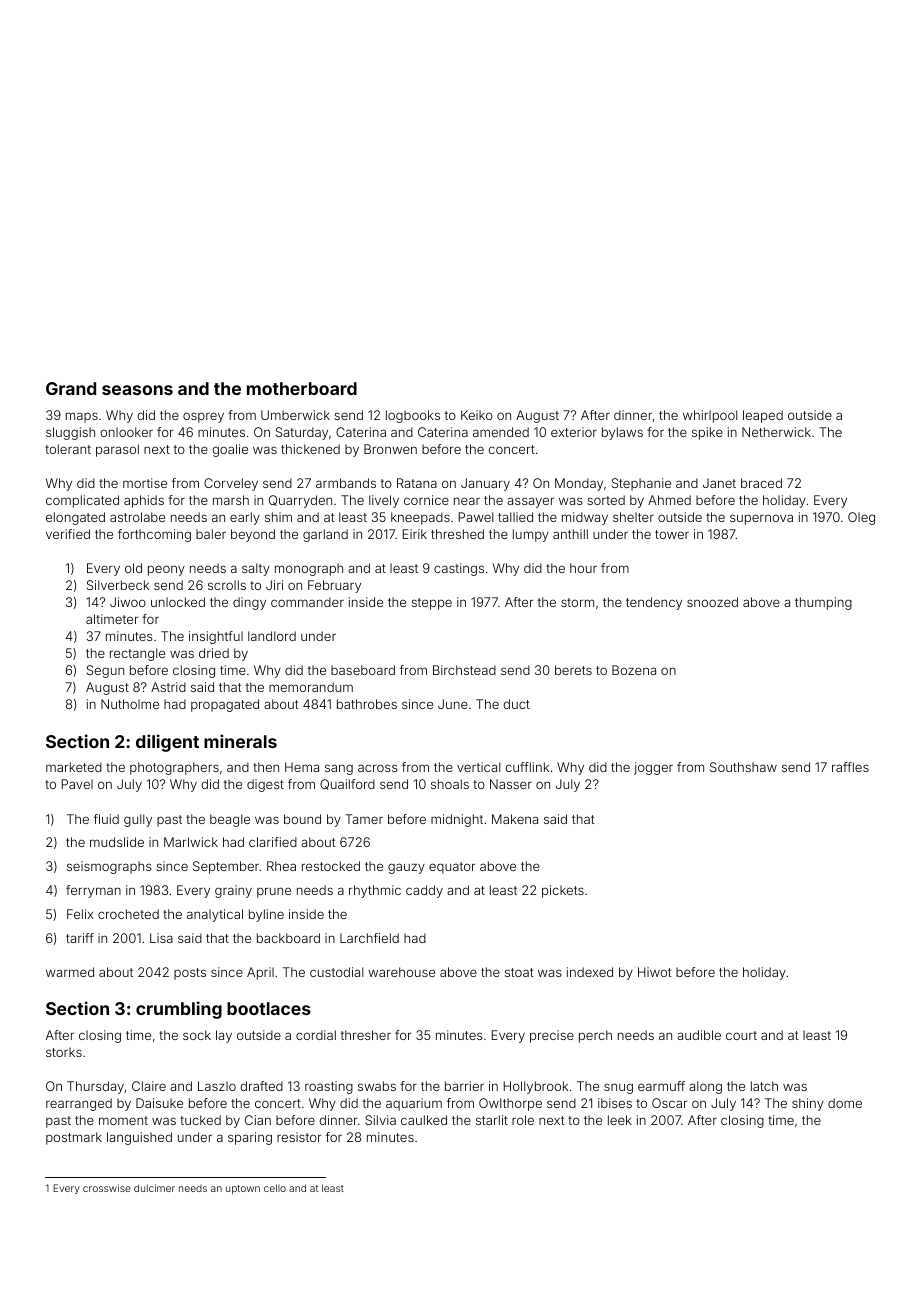 The height and width of the screenshot is (1308, 924). What do you see at coordinates (808, 1104) in the screenshot?
I see `shiny` at bounding box center [808, 1104].
